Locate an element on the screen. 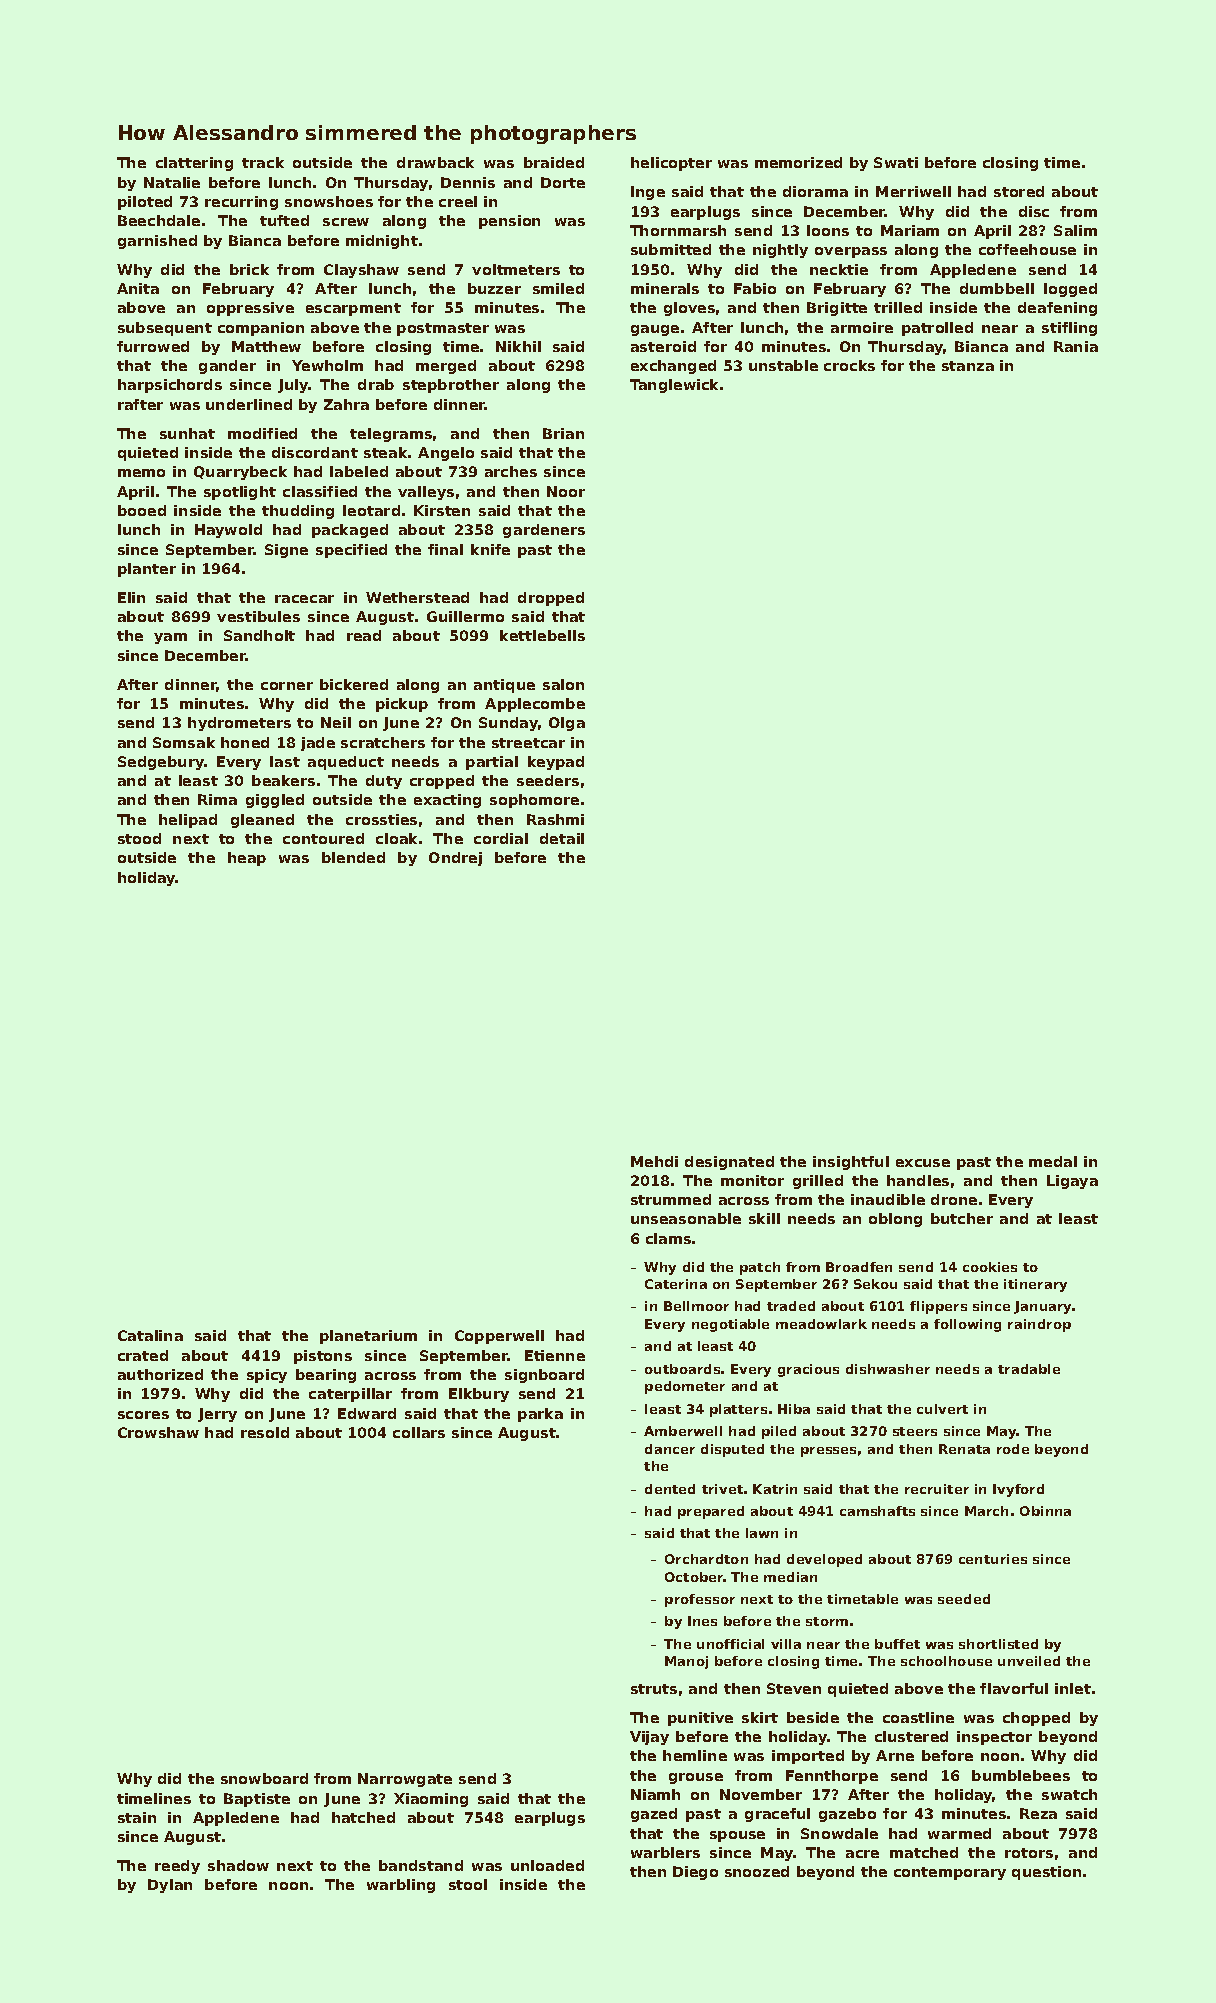 This screenshot has width=1216, height=2003. stored is located at coordinates (1019, 191).
